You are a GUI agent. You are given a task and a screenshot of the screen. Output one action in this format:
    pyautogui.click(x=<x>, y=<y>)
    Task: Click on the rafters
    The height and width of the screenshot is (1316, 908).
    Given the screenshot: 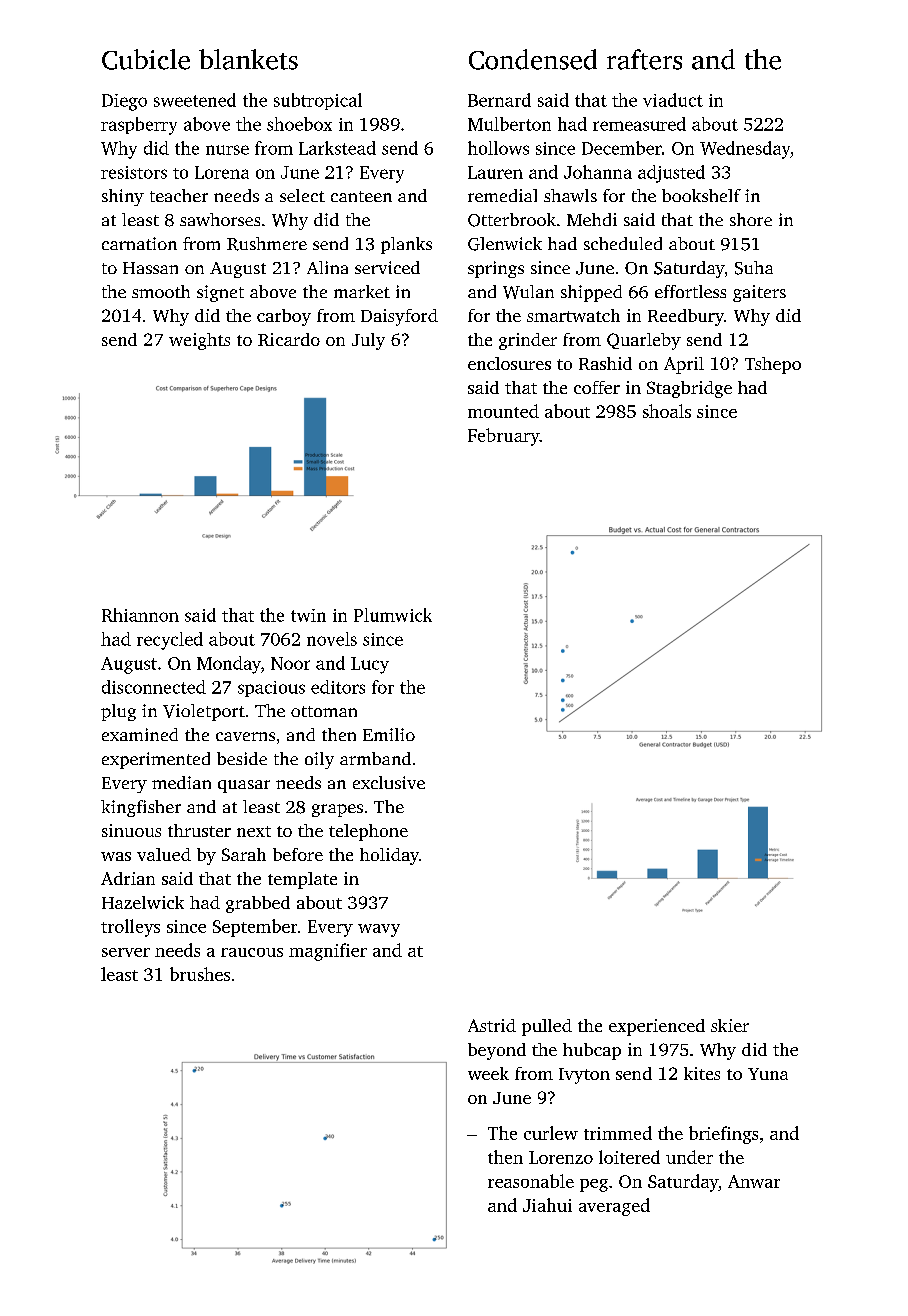 What is the action you would take?
    pyautogui.click(x=644, y=59)
